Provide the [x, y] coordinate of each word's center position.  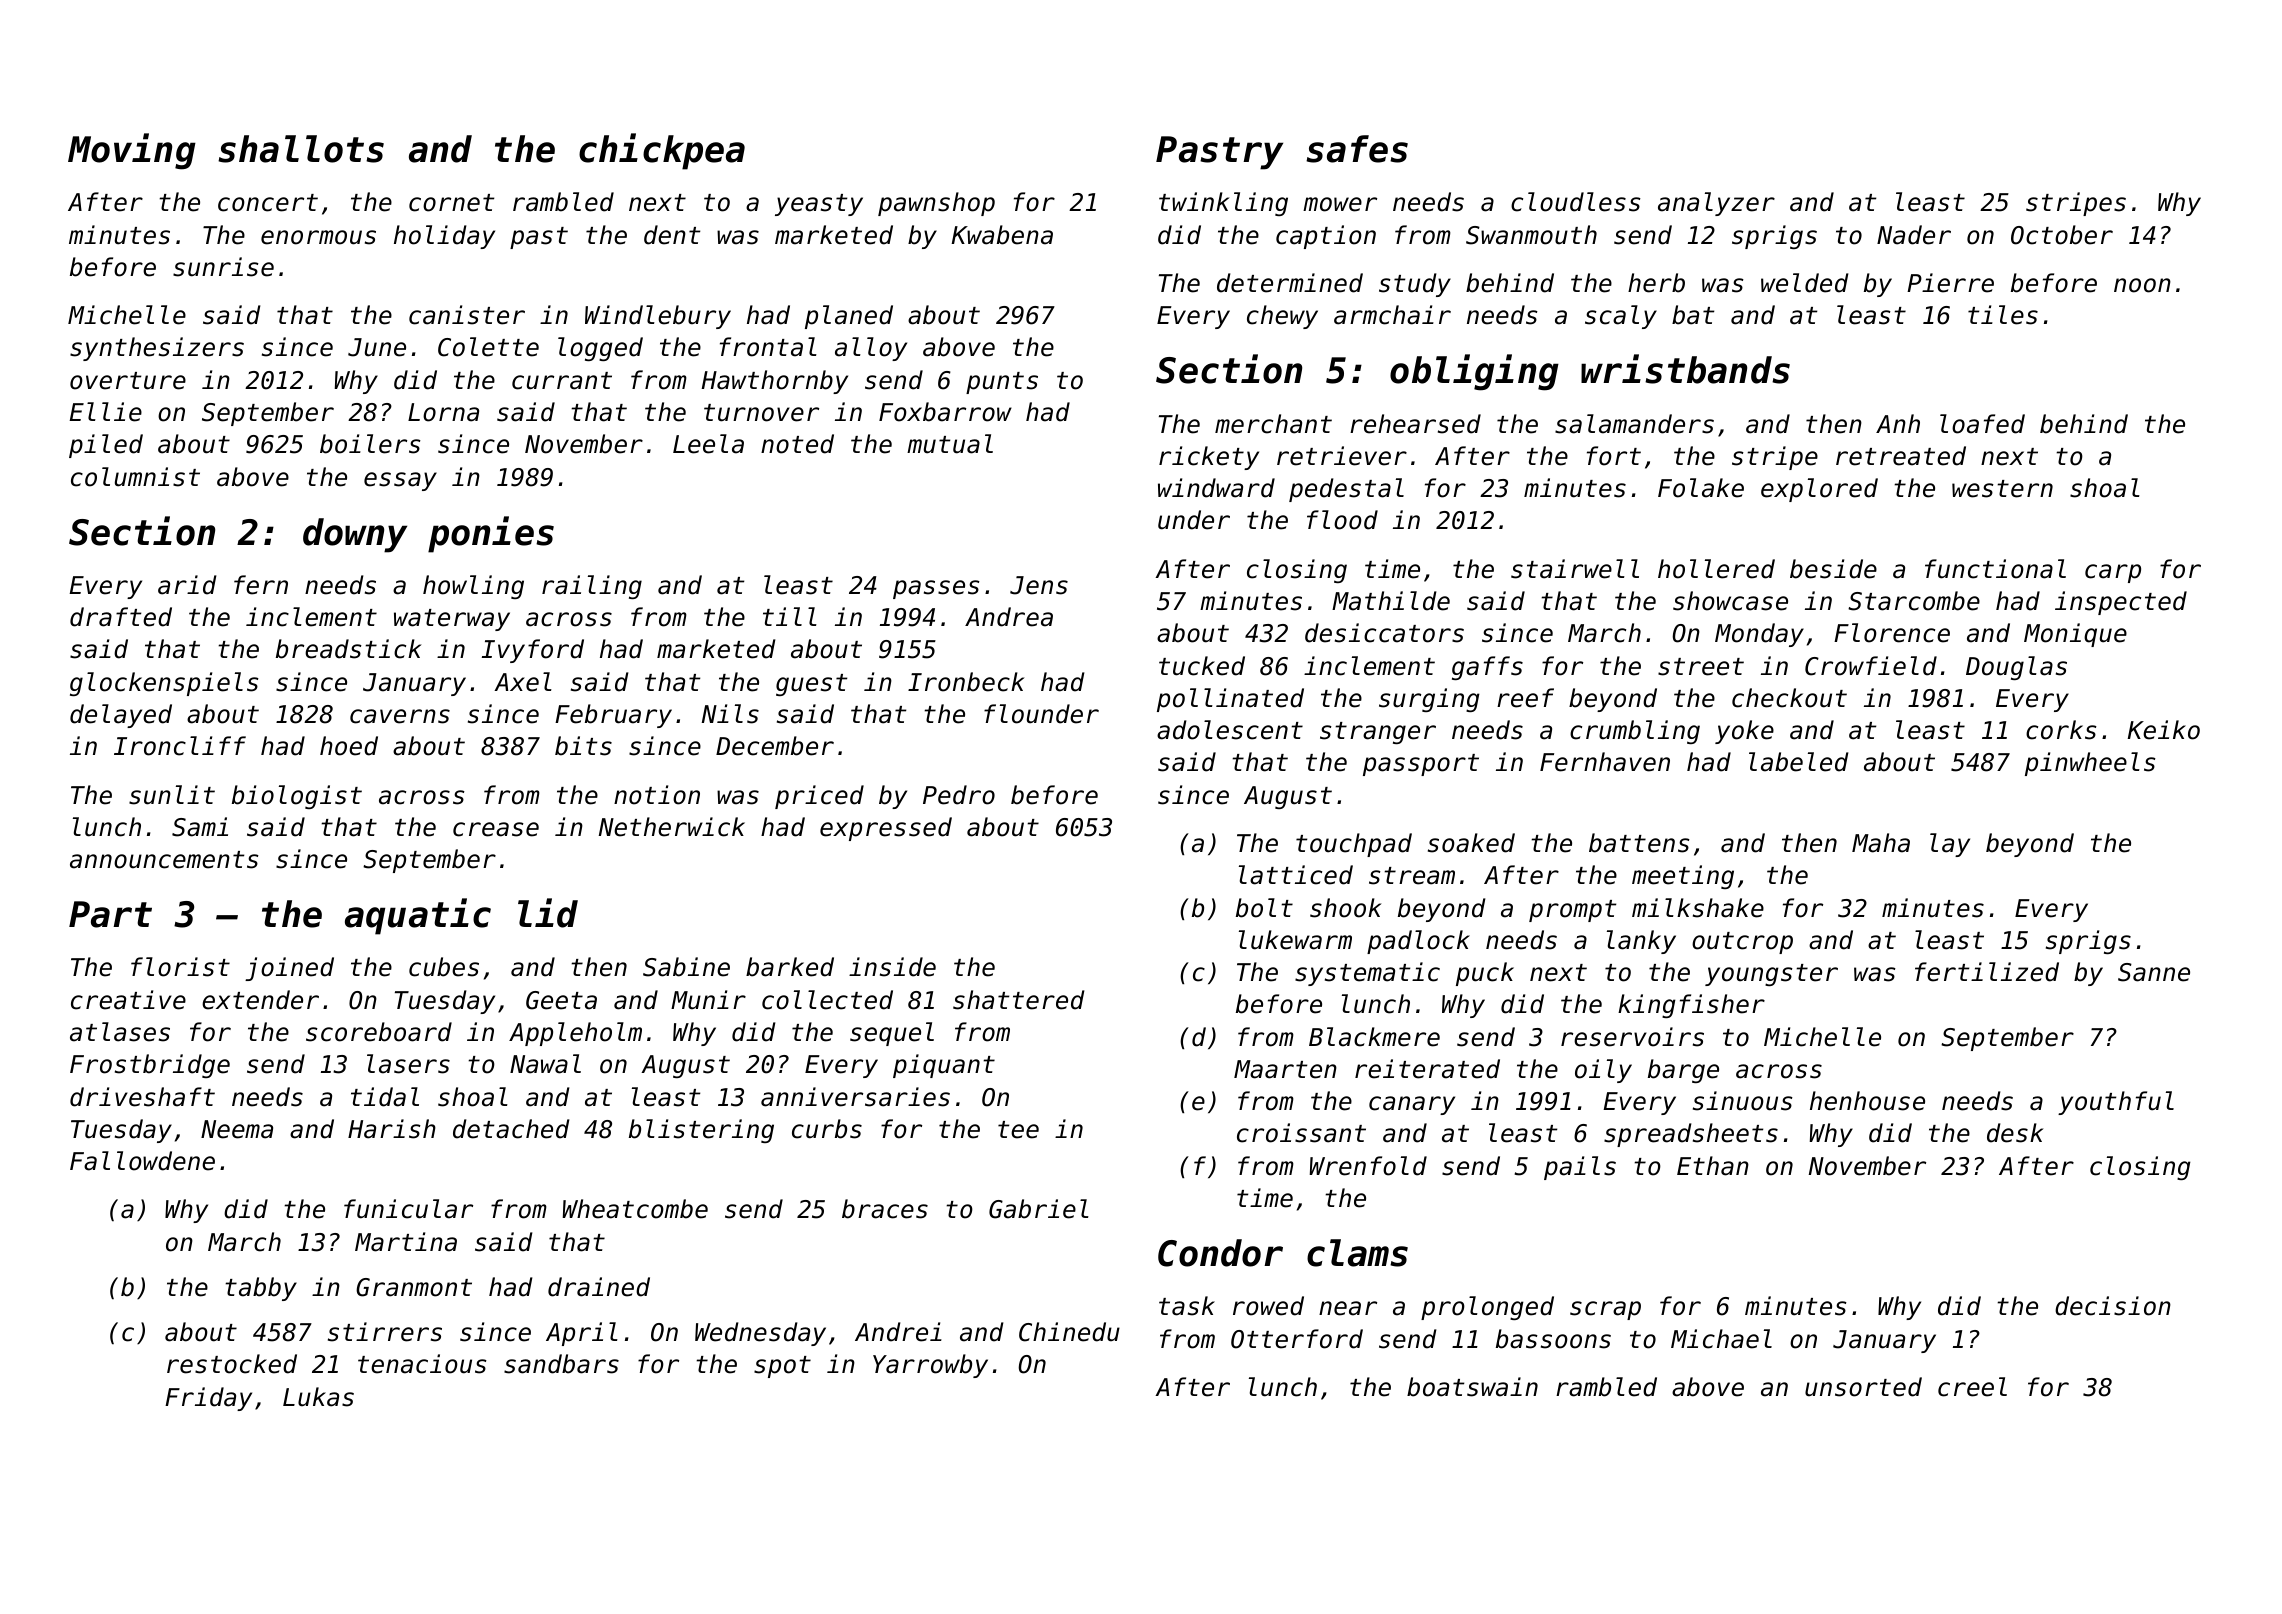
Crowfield [1871, 666]
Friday [208, 1399]
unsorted [1863, 1387]
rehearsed [1415, 424]
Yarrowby [930, 1366]
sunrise [223, 267]
